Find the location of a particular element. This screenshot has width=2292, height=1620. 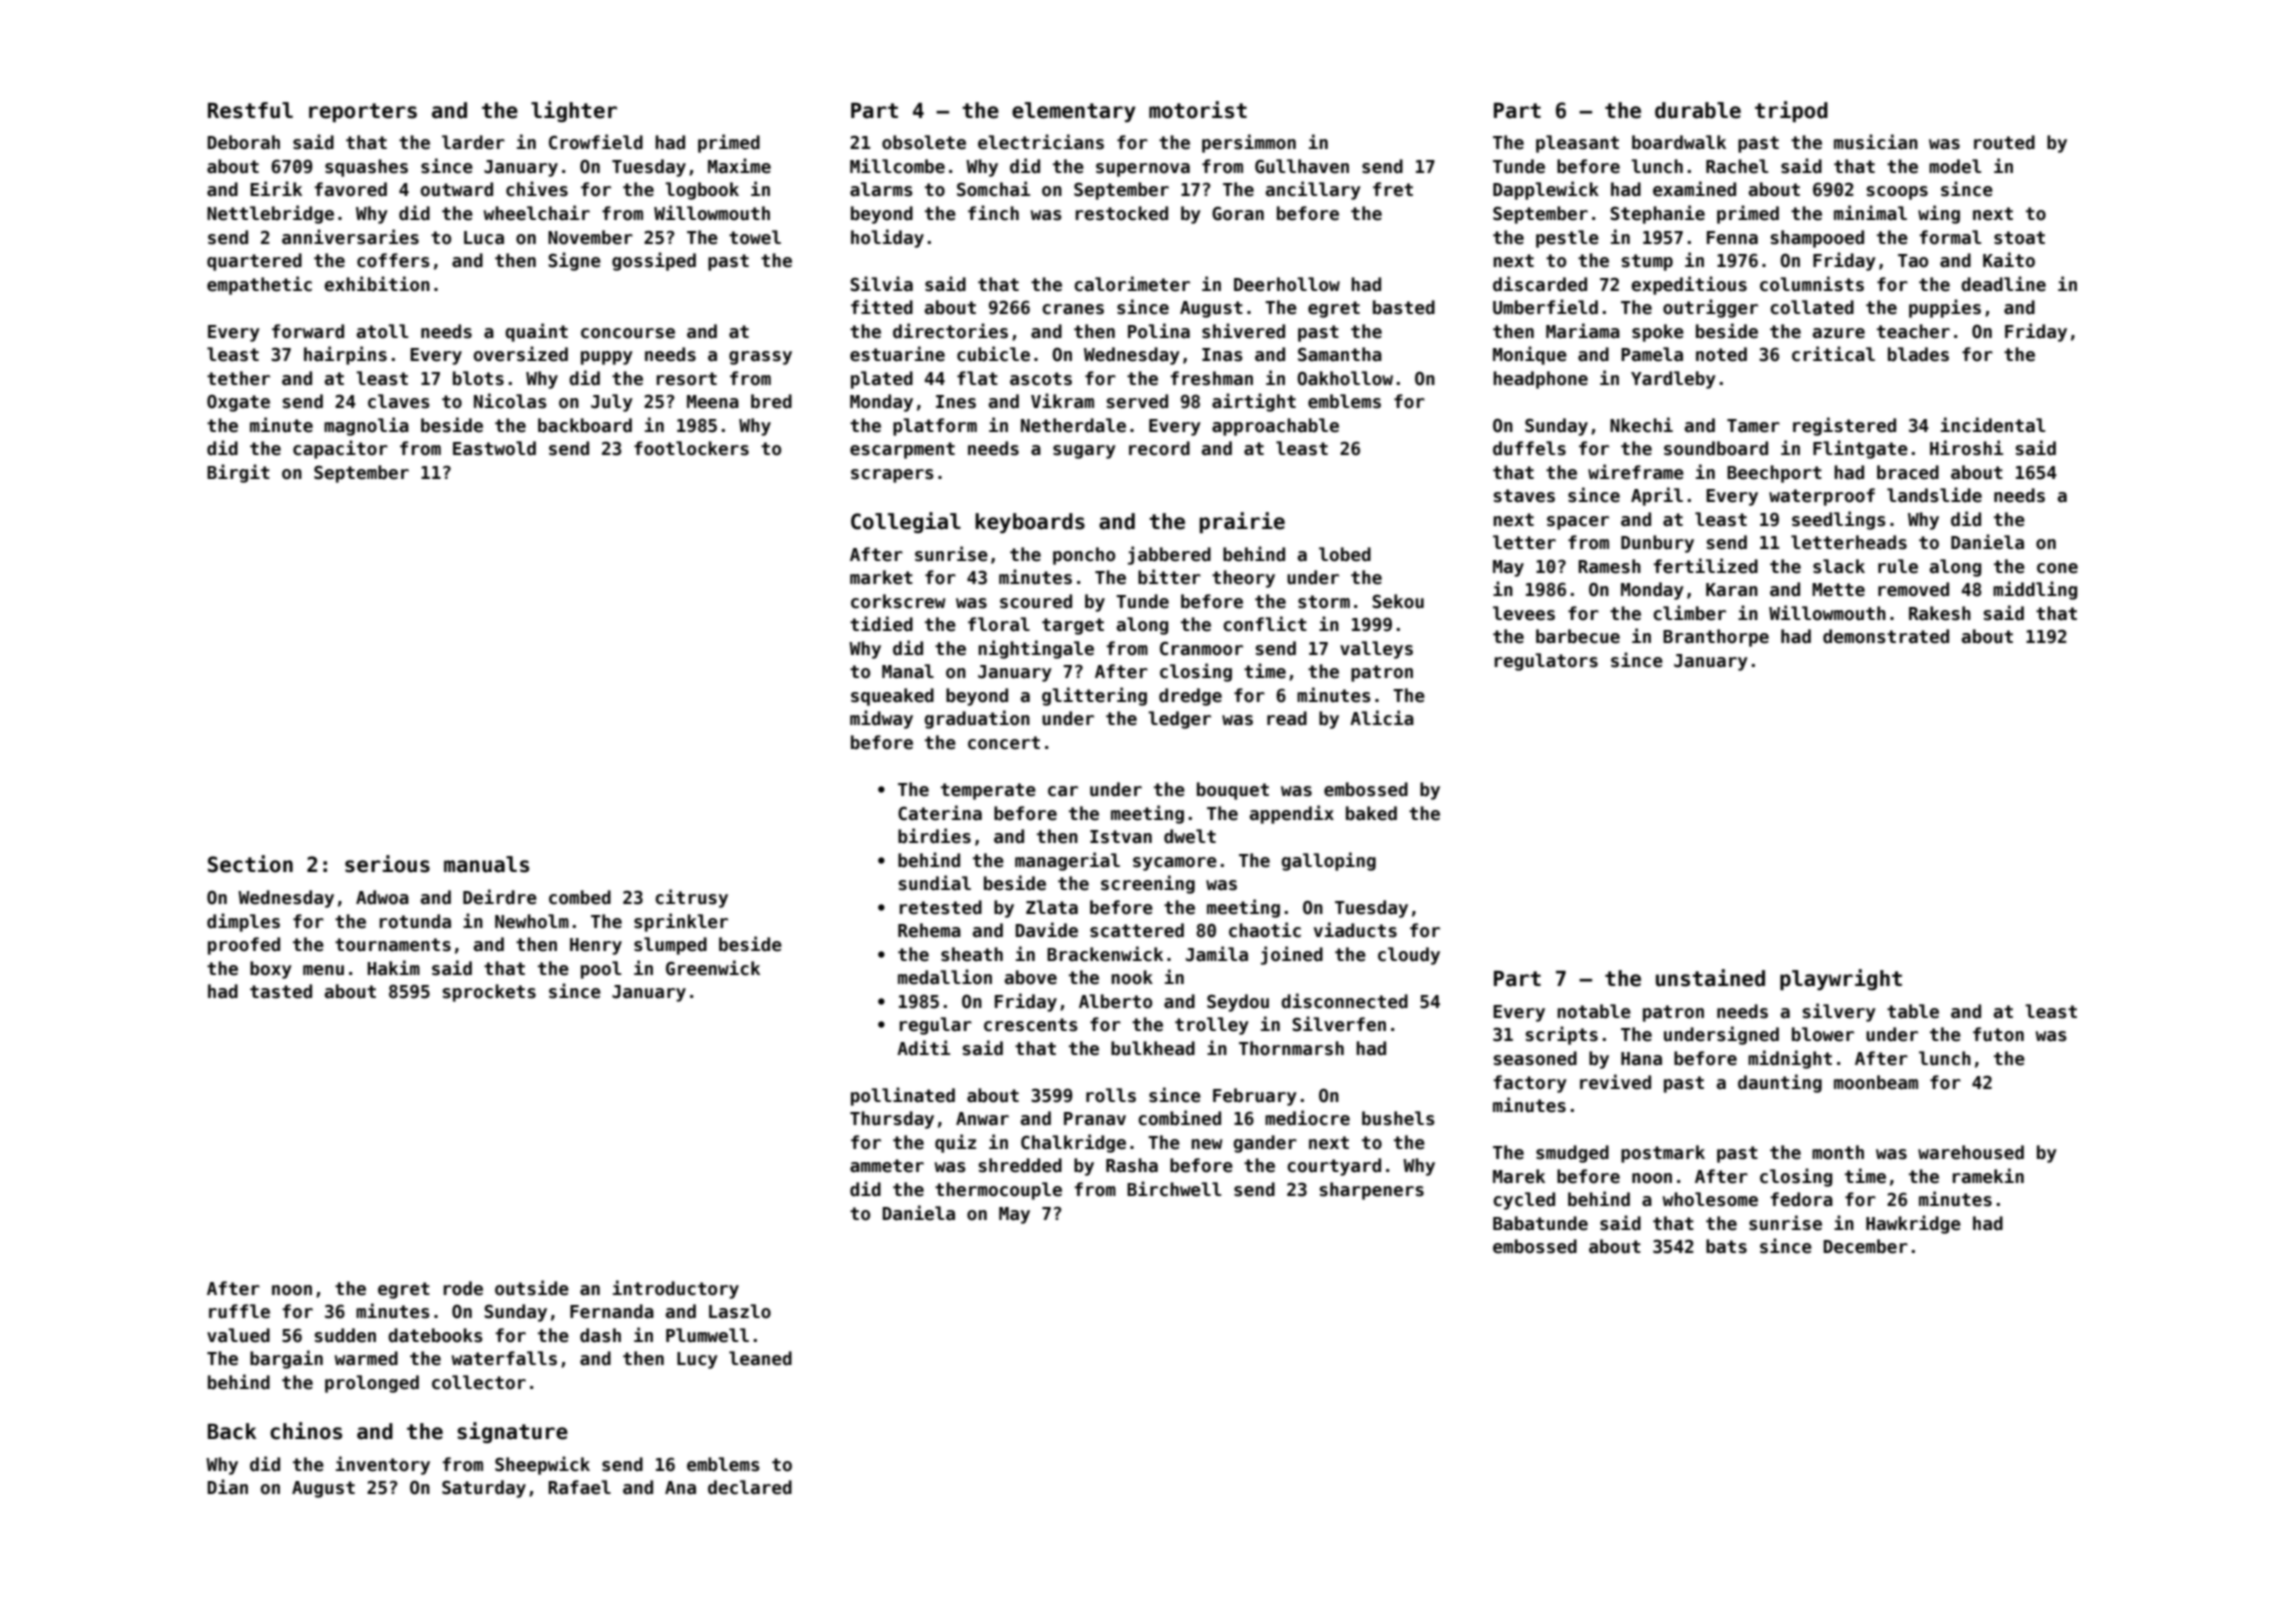

durable is located at coordinates (1698, 110).
